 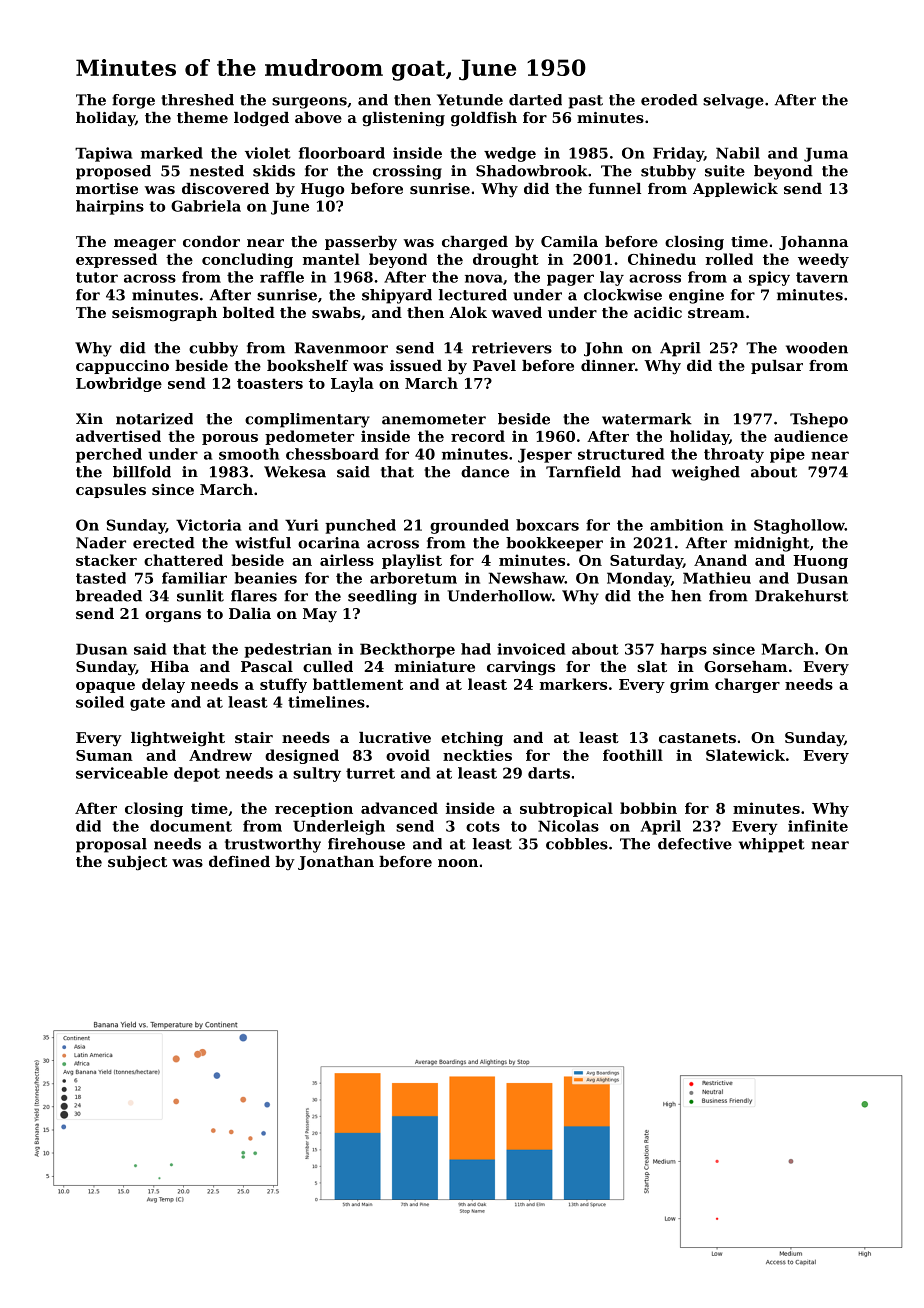 What do you see at coordinates (309, 103) in the page?
I see `surgeons` at bounding box center [309, 103].
